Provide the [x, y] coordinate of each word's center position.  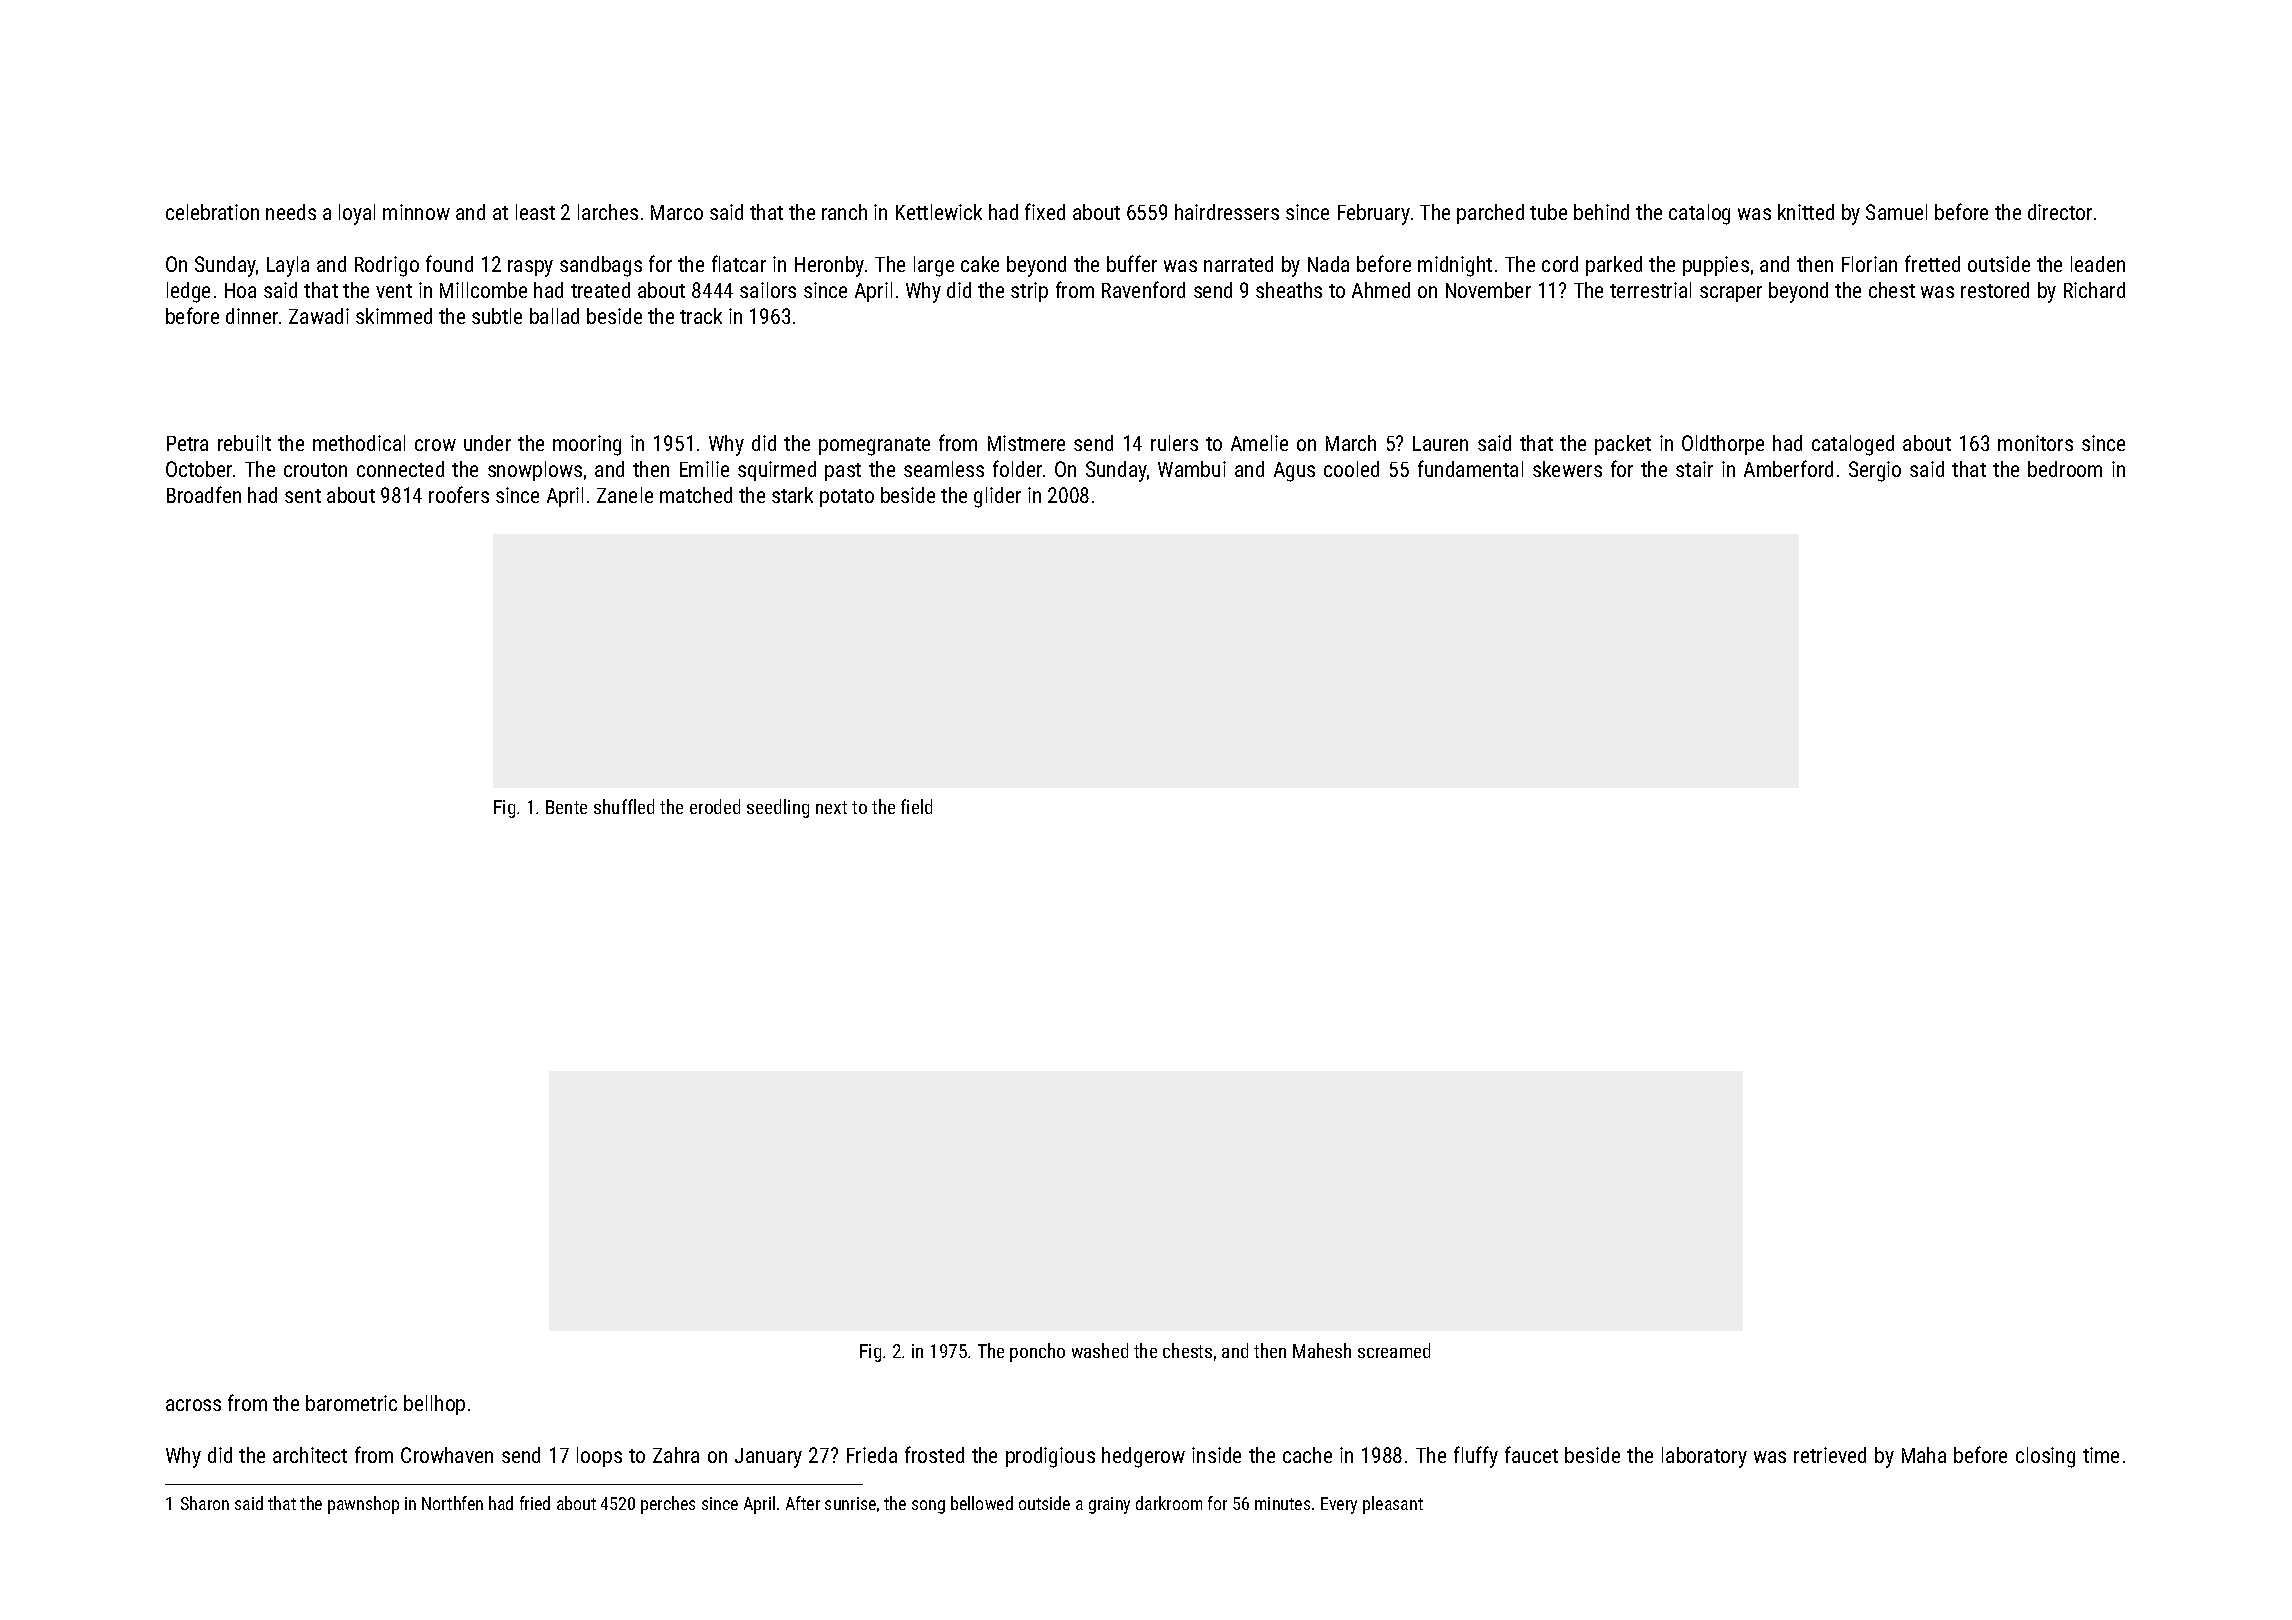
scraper [1731, 294]
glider [997, 497]
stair [1694, 469]
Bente [566, 807]
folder [1017, 468]
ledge [188, 292]
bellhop [434, 1405]
